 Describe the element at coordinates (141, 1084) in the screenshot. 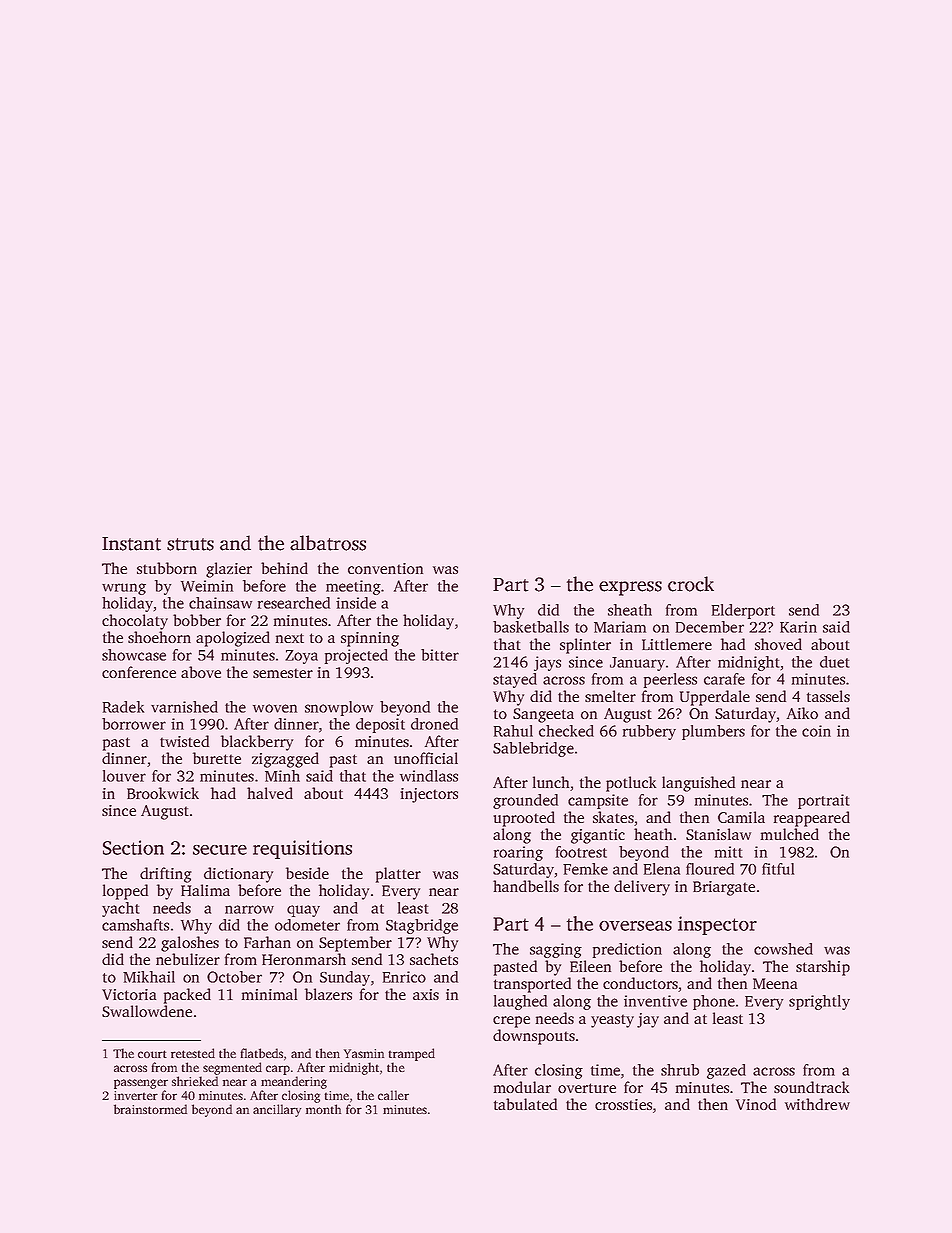

I see `passenger` at that location.
